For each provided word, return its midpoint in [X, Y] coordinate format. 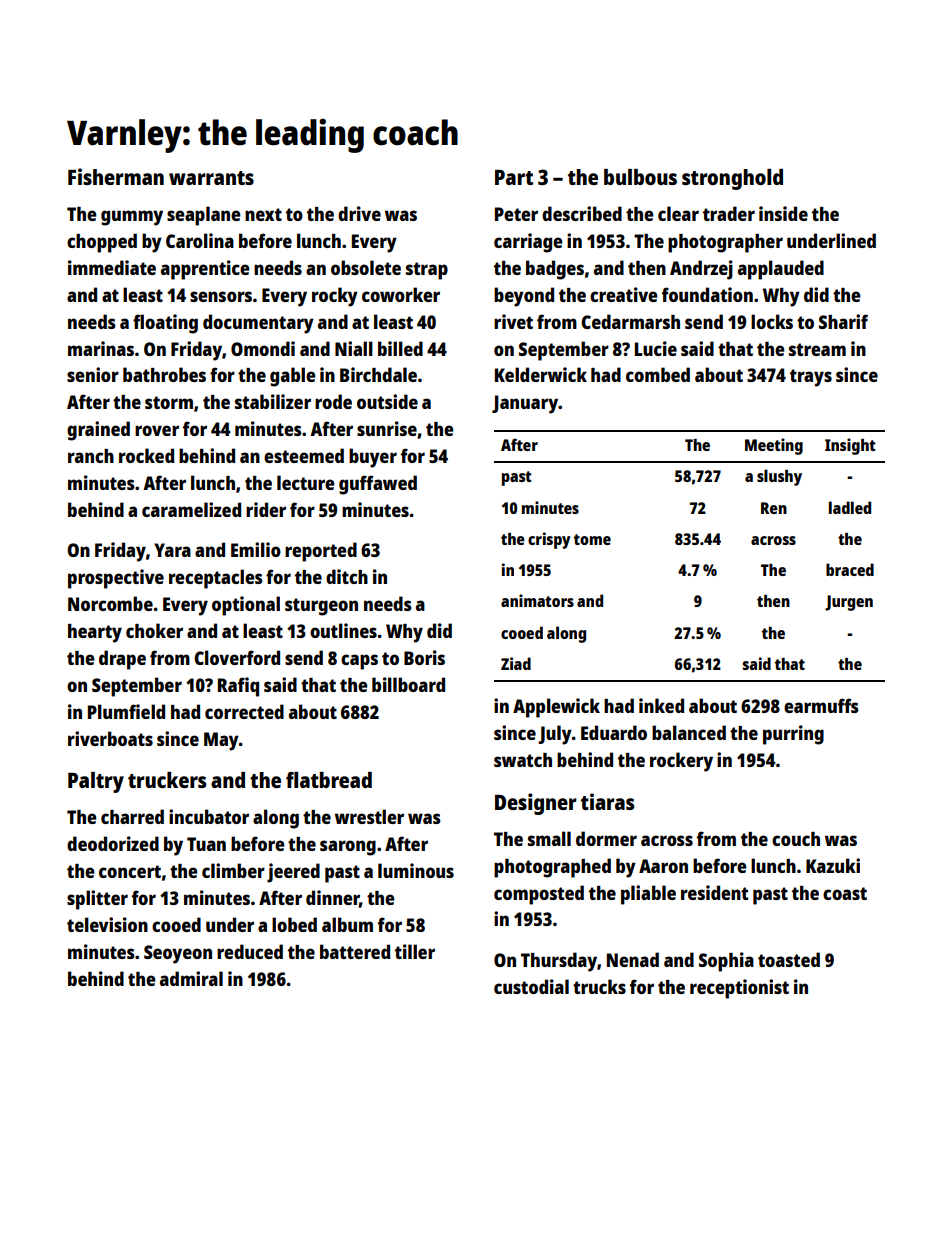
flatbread [329, 780]
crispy [549, 540]
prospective [116, 579]
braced [850, 569]
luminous [416, 870]
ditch [347, 576]
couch [796, 839]
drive [359, 213]
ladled [850, 507]
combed [658, 374]
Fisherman [116, 176]
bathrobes [164, 374]
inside [783, 213]
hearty [95, 633]
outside [387, 401]
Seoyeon [178, 954]
